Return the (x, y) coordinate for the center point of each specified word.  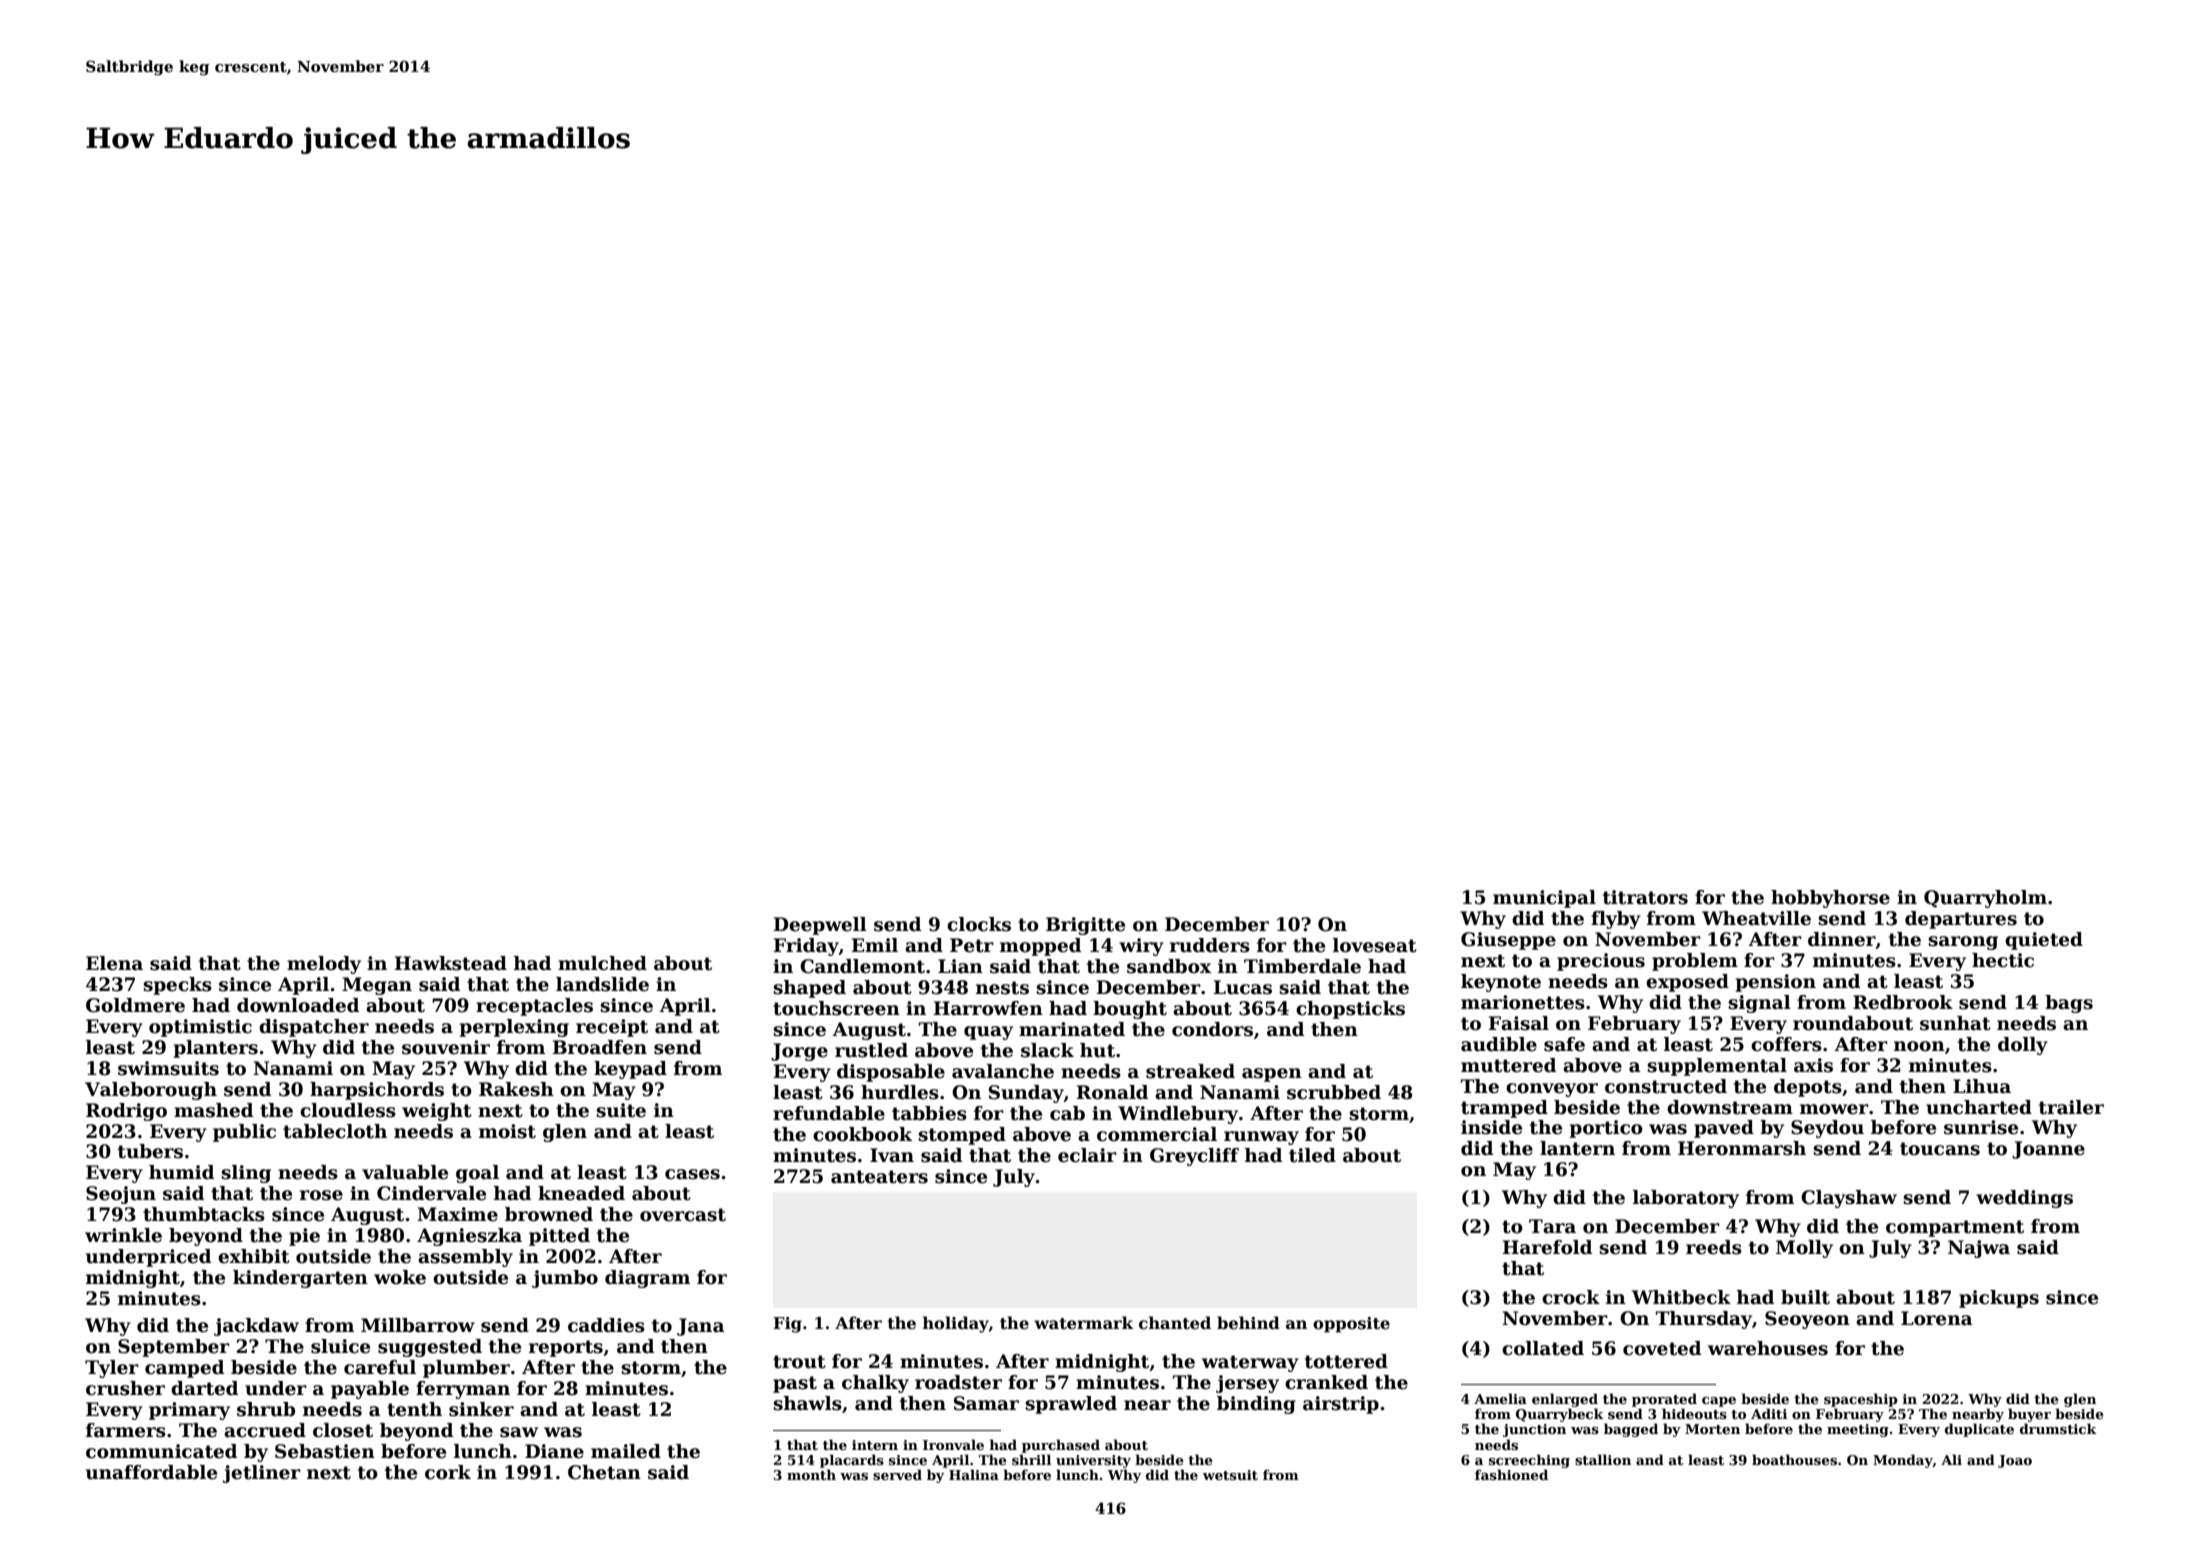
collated (1543, 1348)
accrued (265, 1430)
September (174, 1348)
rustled (871, 1050)
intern (875, 1445)
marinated (1072, 1029)
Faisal (1519, 1023)
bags (2069, 1004)
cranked (1326, 1382)
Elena (114, 963)
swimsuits (168, 1068)
